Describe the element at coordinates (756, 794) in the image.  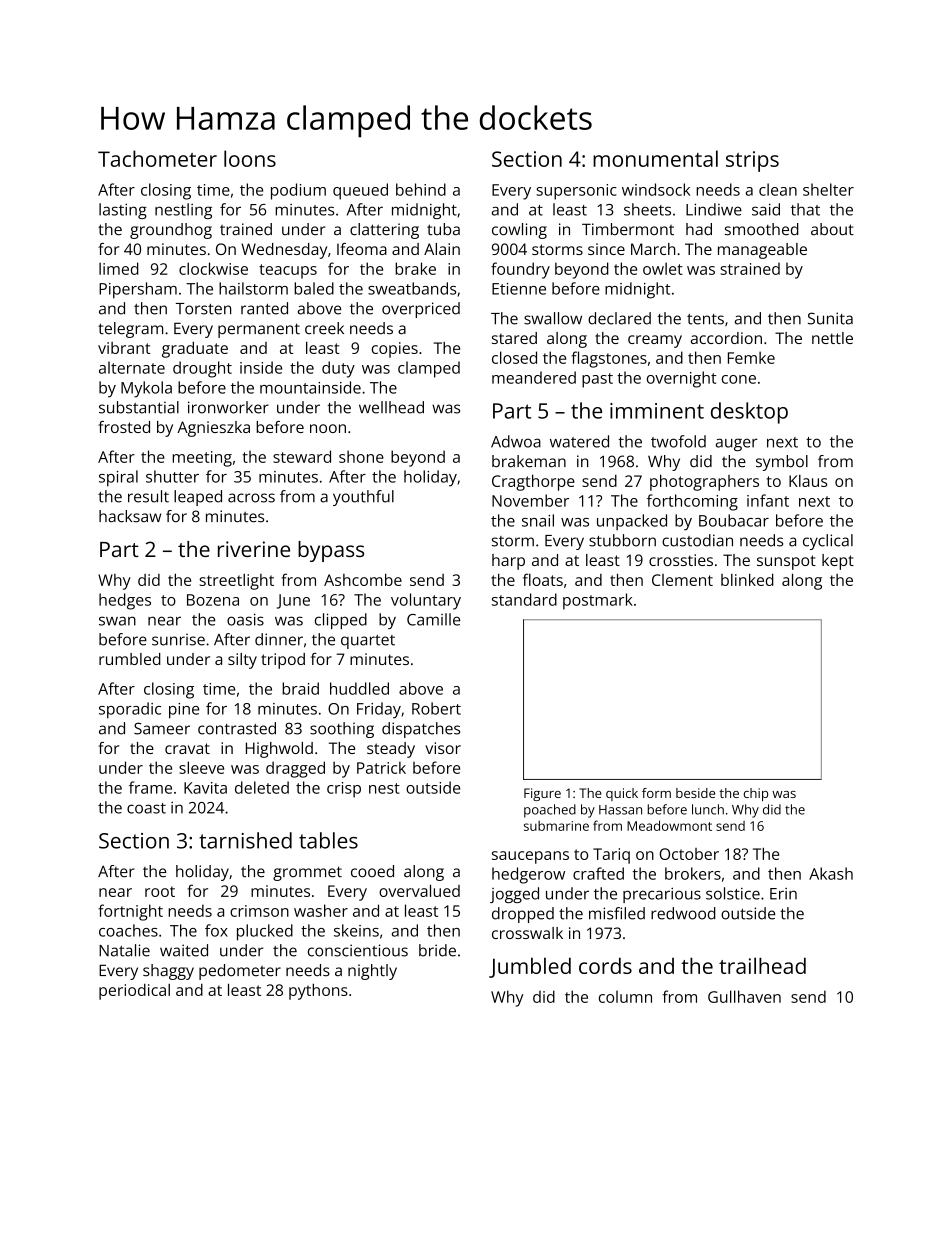
I see `chip` at that location.
